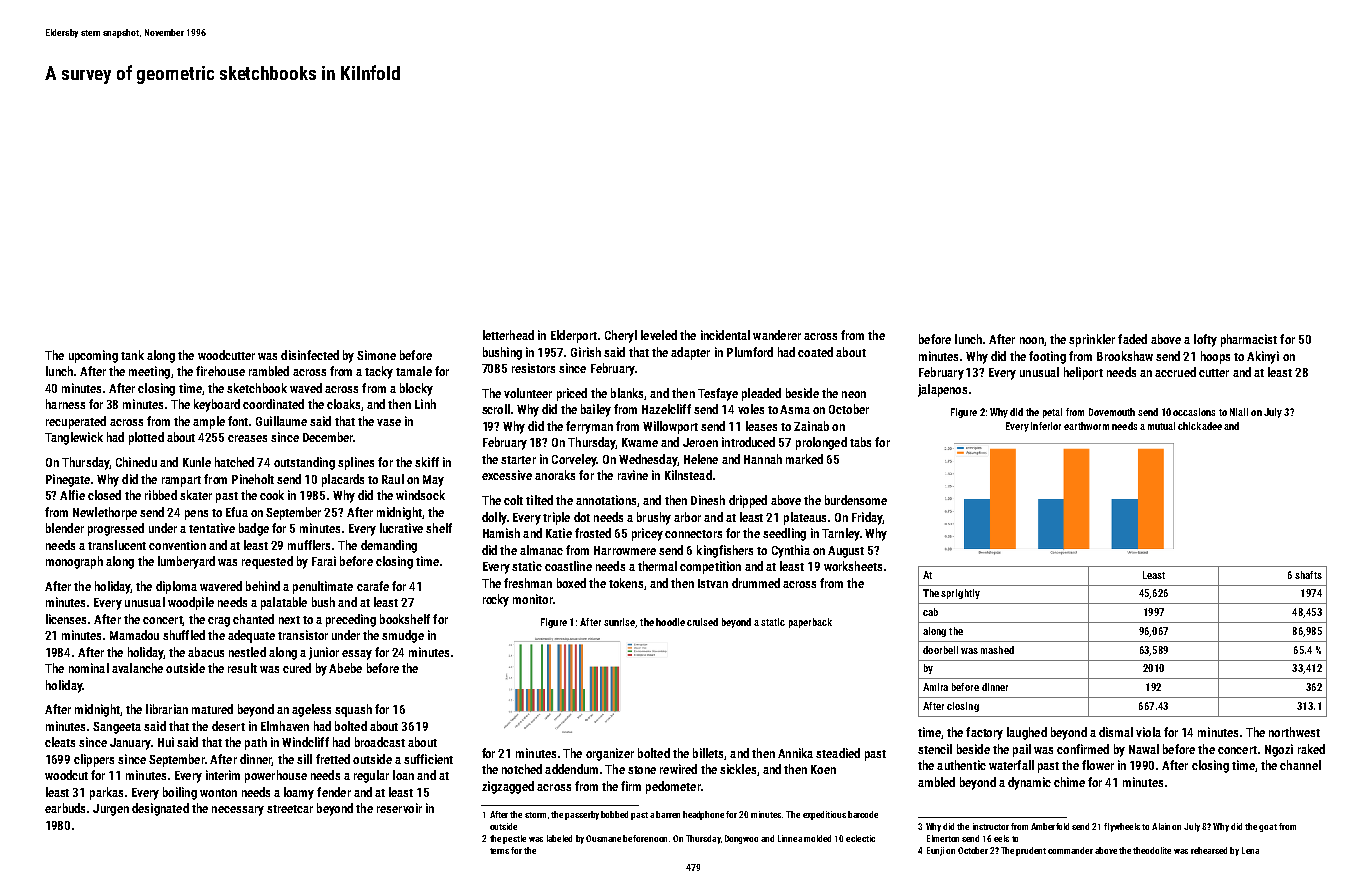 The width and height of the page is (1372, 887). I want to click on pharmacist, so click(1249, 340).
